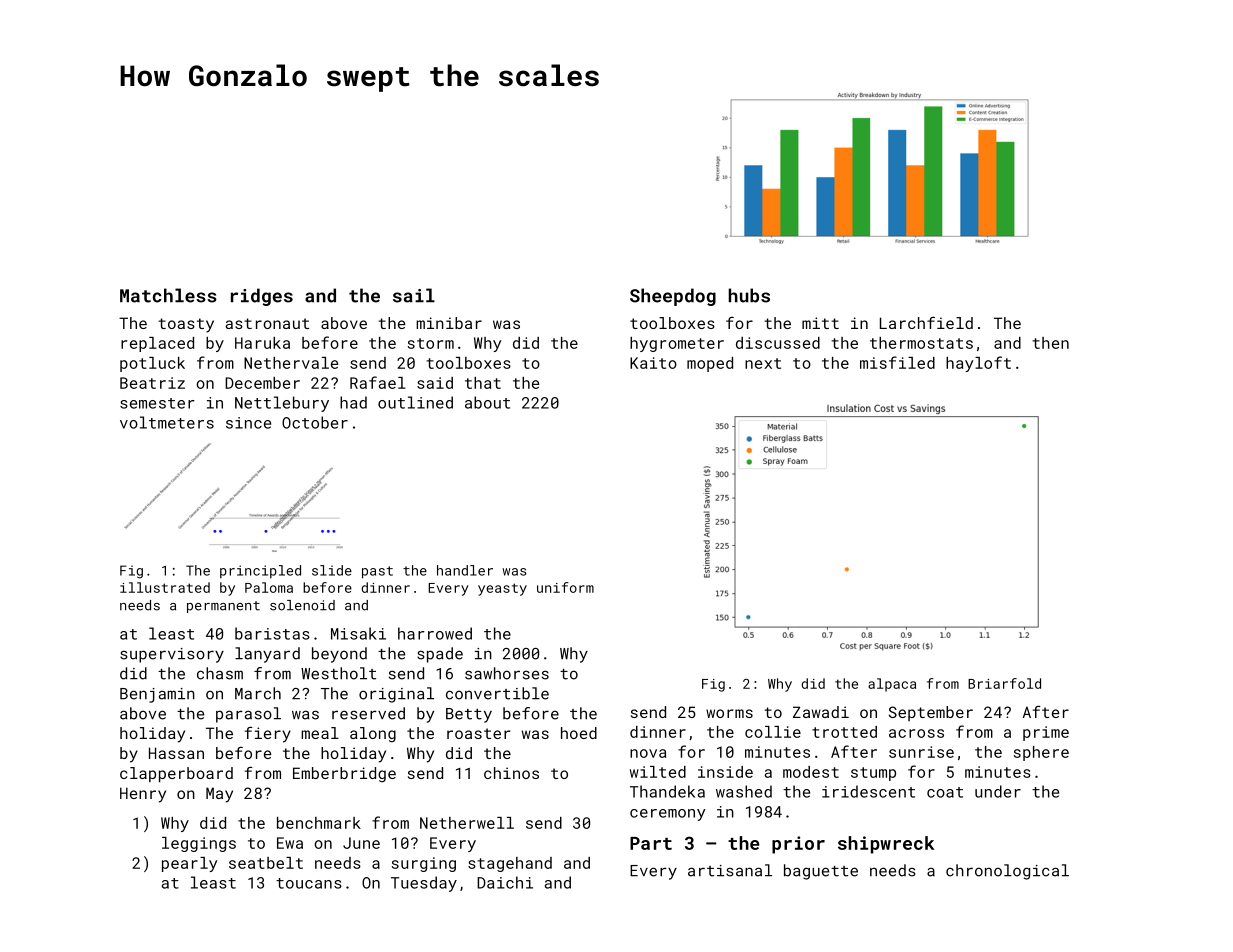  Describe the element at coordinates (262, 343) in the image. I see `Haruka` at that location.
